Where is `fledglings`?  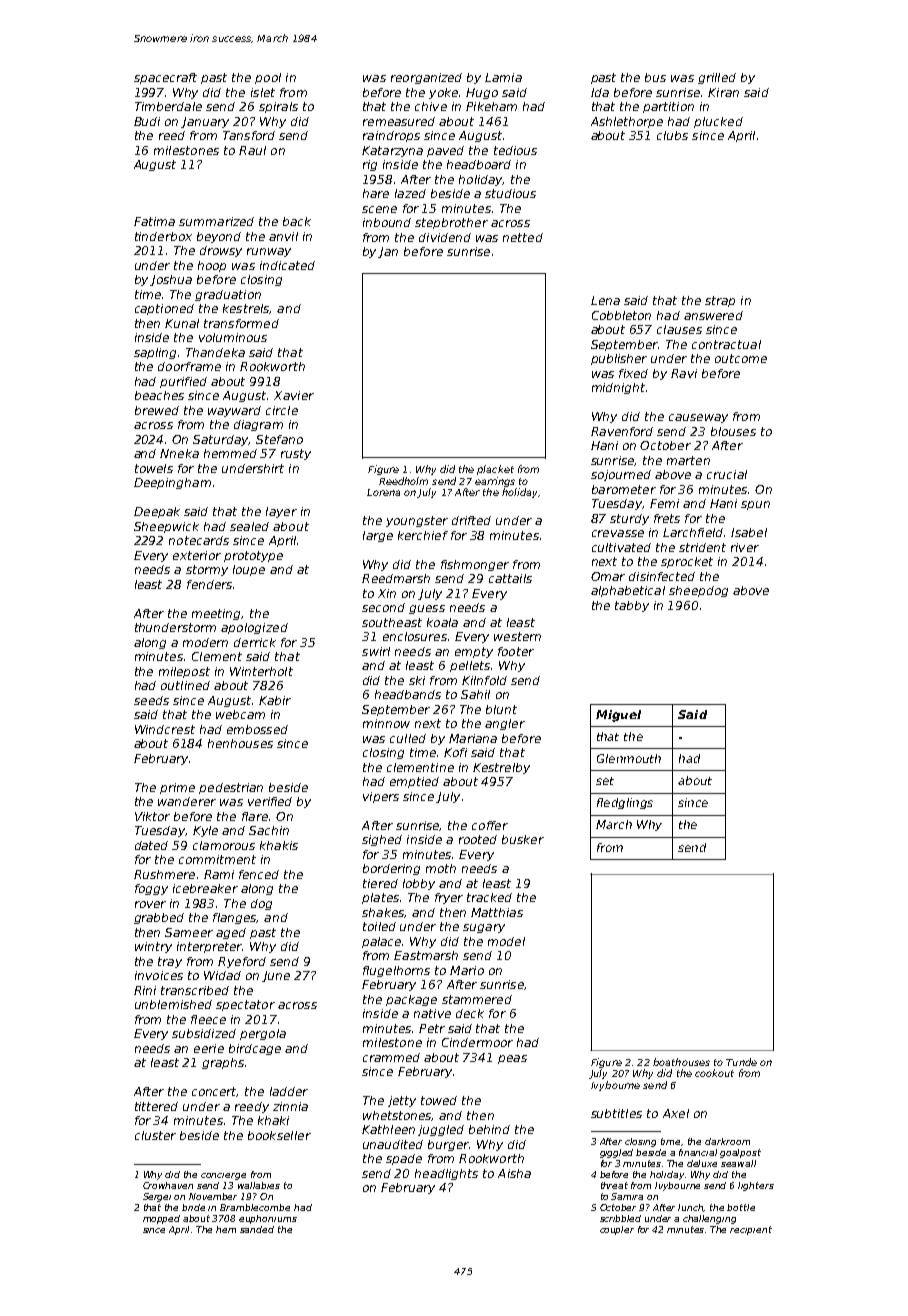 fledglings is located at coordinates (625, 803).
